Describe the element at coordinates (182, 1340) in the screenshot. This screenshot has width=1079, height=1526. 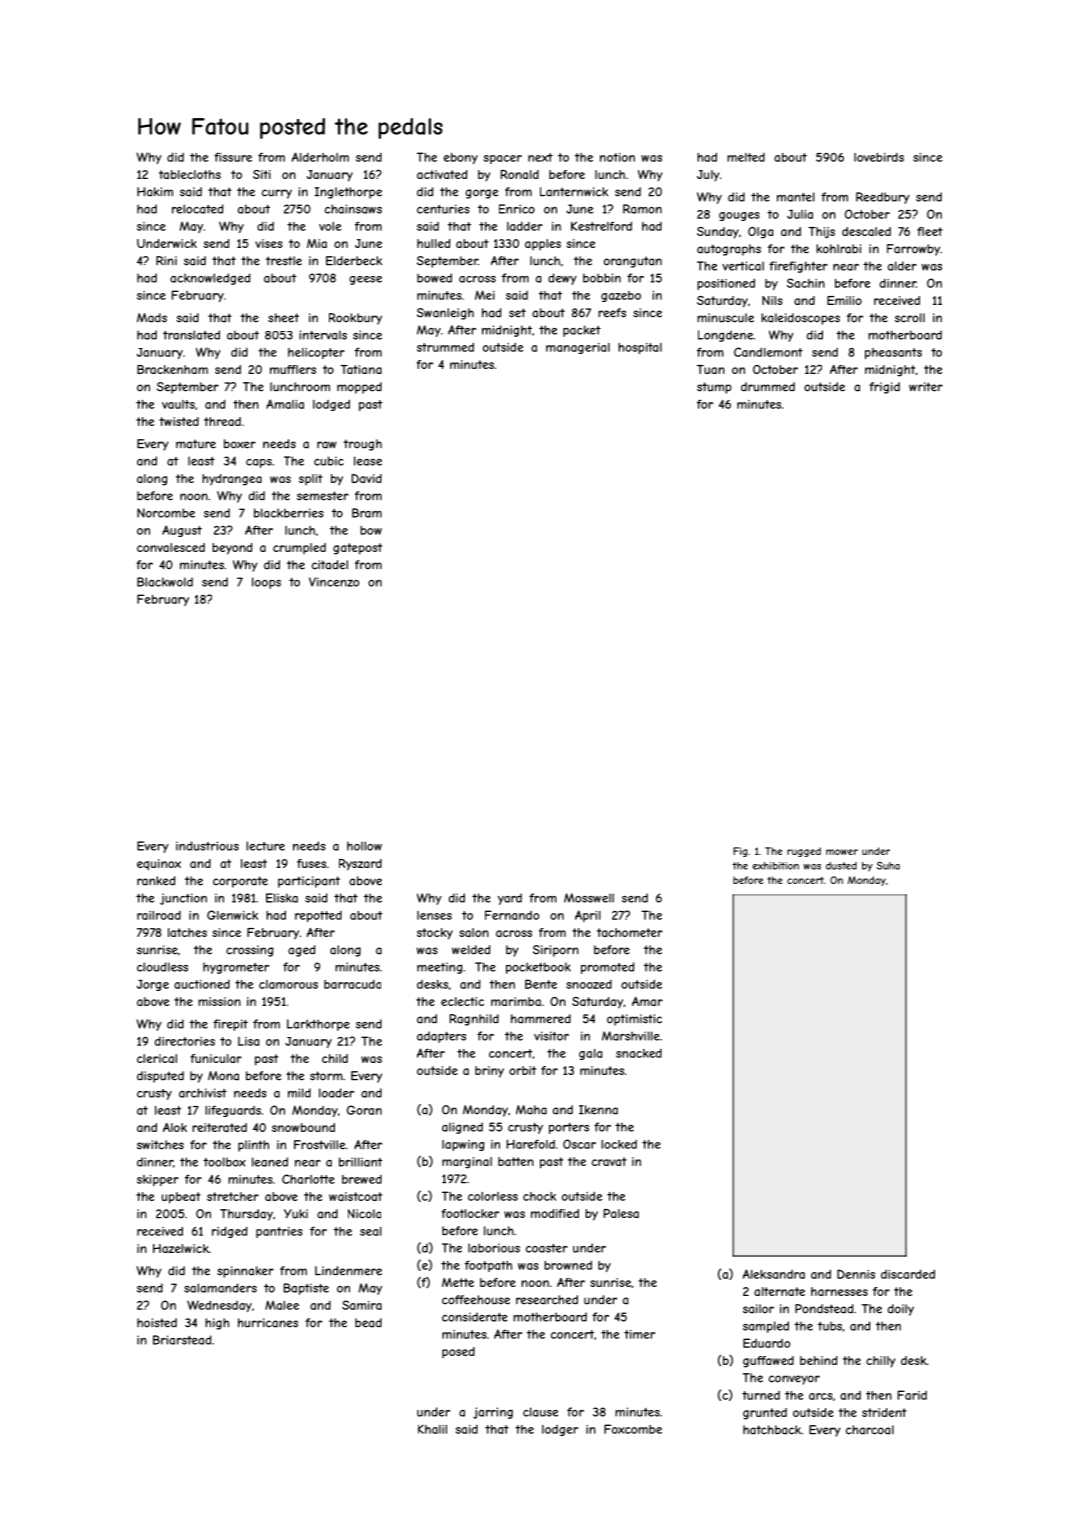
I see `Briarstead` at that location.
